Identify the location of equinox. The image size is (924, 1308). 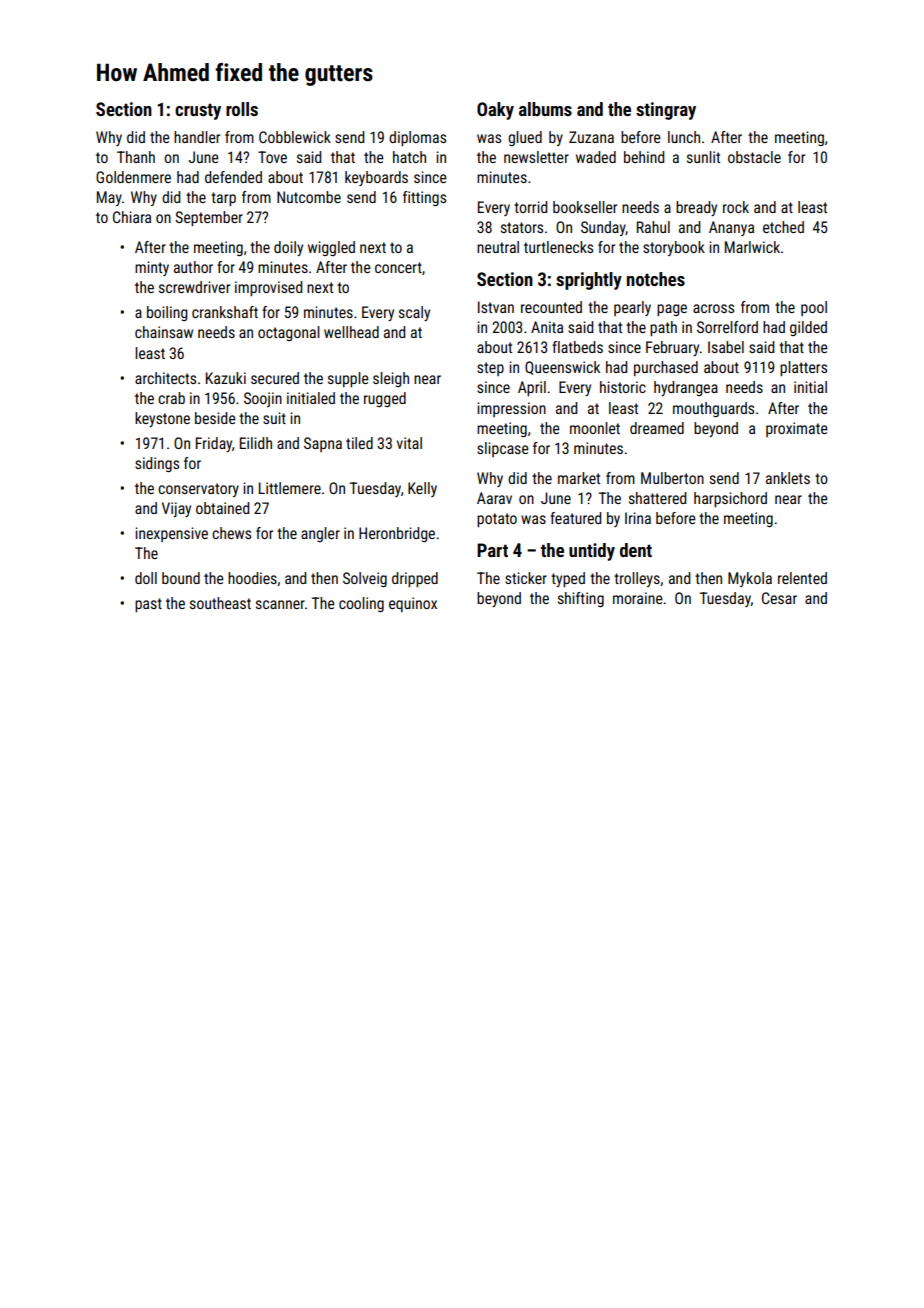
(413, 604).
